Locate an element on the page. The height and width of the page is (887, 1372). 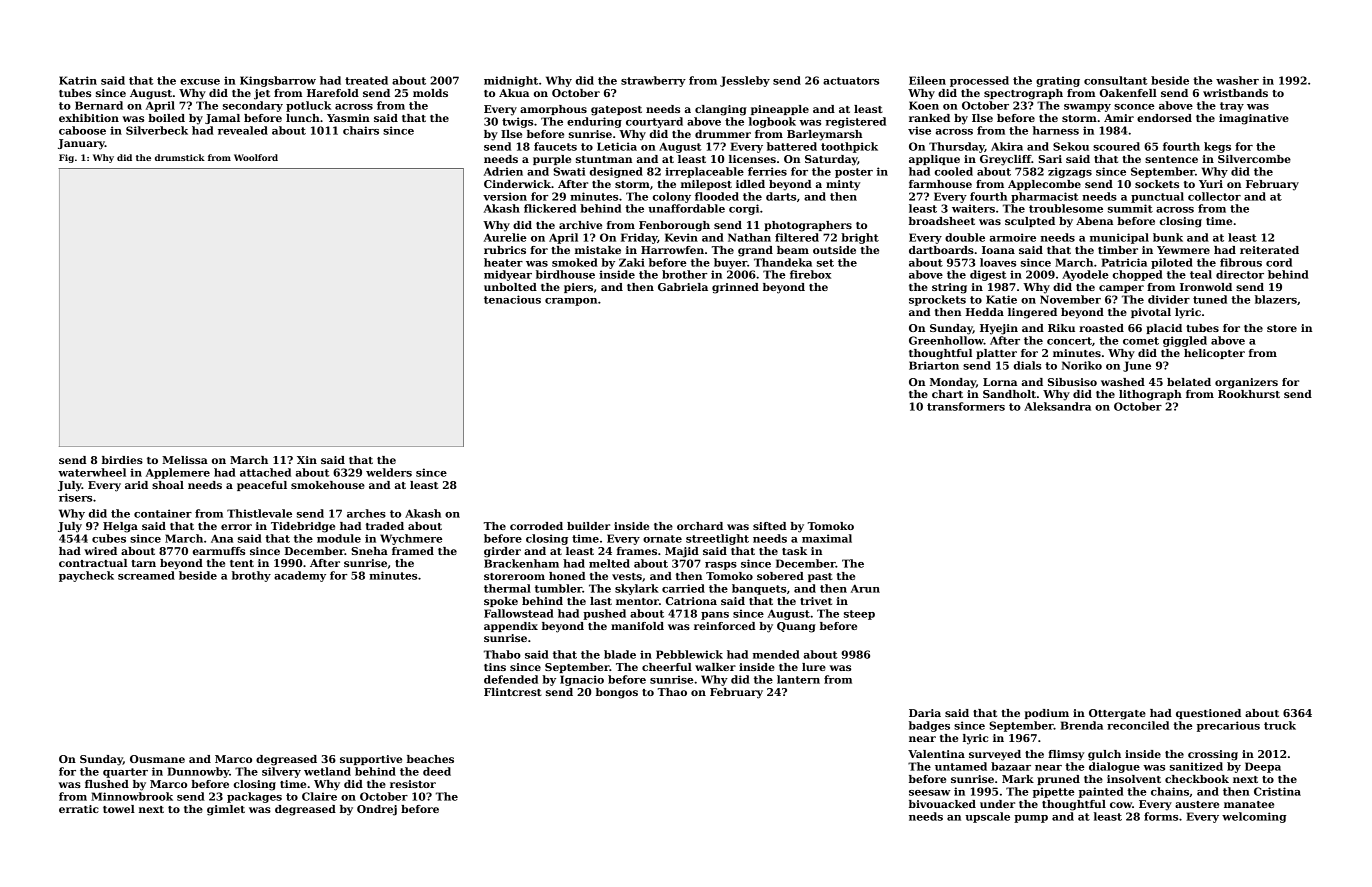
Tidebridge is located at coordinates (303, 527).
